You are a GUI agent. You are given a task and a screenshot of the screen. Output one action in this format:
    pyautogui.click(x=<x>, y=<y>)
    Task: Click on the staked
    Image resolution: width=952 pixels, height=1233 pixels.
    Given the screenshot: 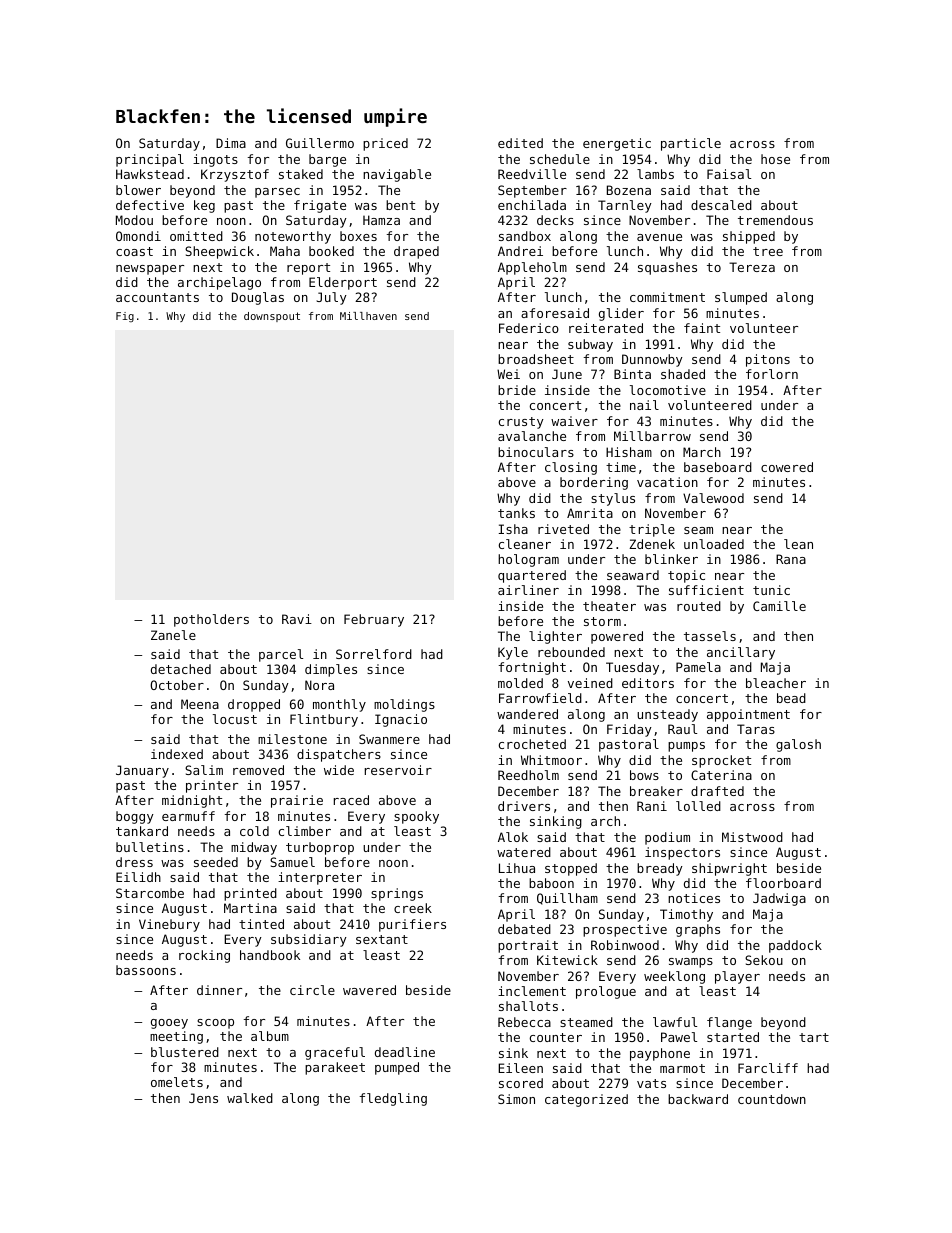 What is the action you would take?
    pyautogui.click(x=301, y=174)
